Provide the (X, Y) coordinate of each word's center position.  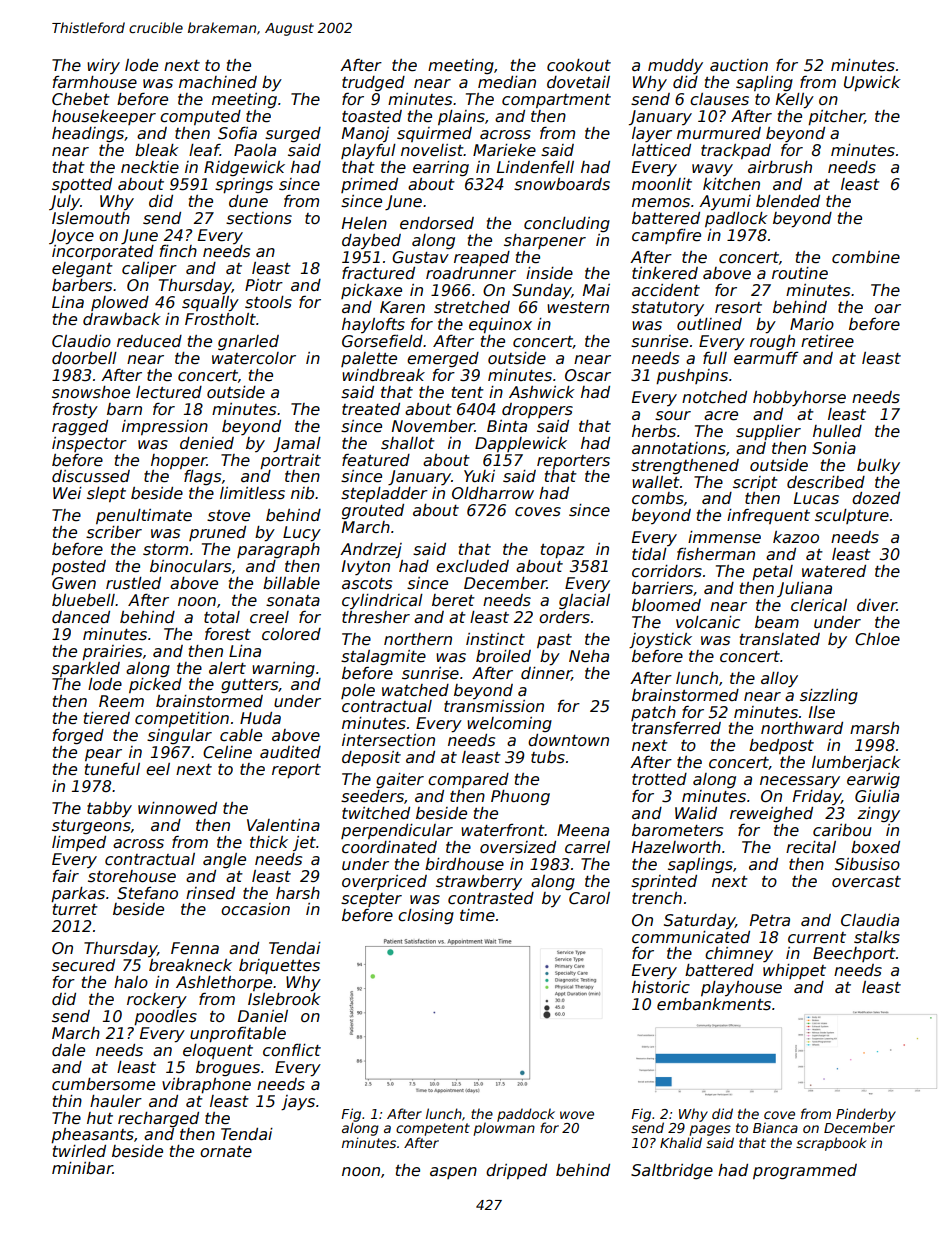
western (578, 308)
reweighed (771, 814)
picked (155, 685)
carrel (587, 847)
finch (178, 251)
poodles (165, 1017)
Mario (812, 324)
